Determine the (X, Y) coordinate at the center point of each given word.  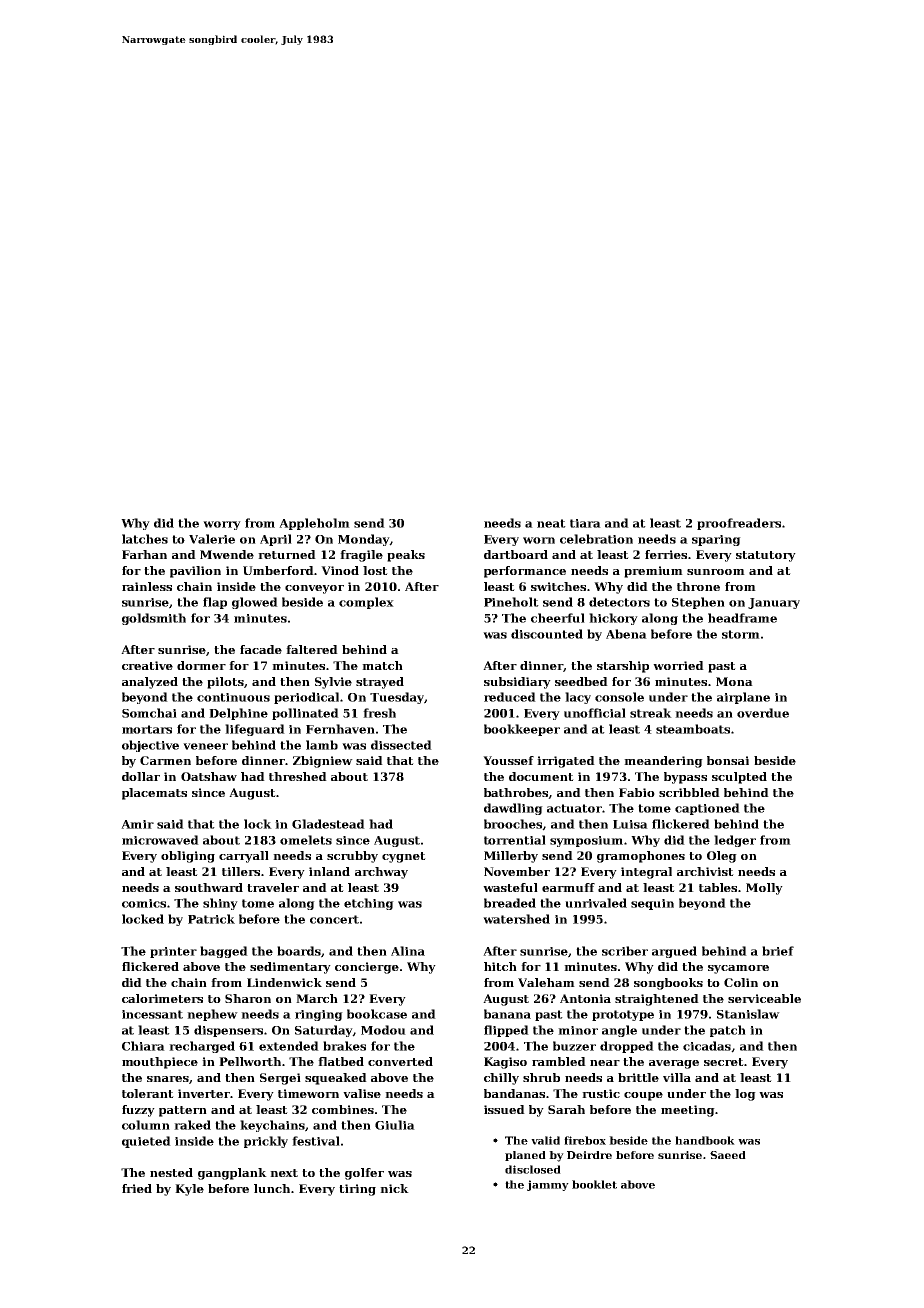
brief (778, 951)
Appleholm (314, 524)
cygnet (404, 857)
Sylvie (333, 683)
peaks (406, 556)
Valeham (546, 982)
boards (299, 951)
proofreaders (739, 524)
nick (394, 1188)
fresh (379, 713)
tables (718, 887)
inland (329, 871)
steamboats (693, 729)
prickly (266, 1142)
